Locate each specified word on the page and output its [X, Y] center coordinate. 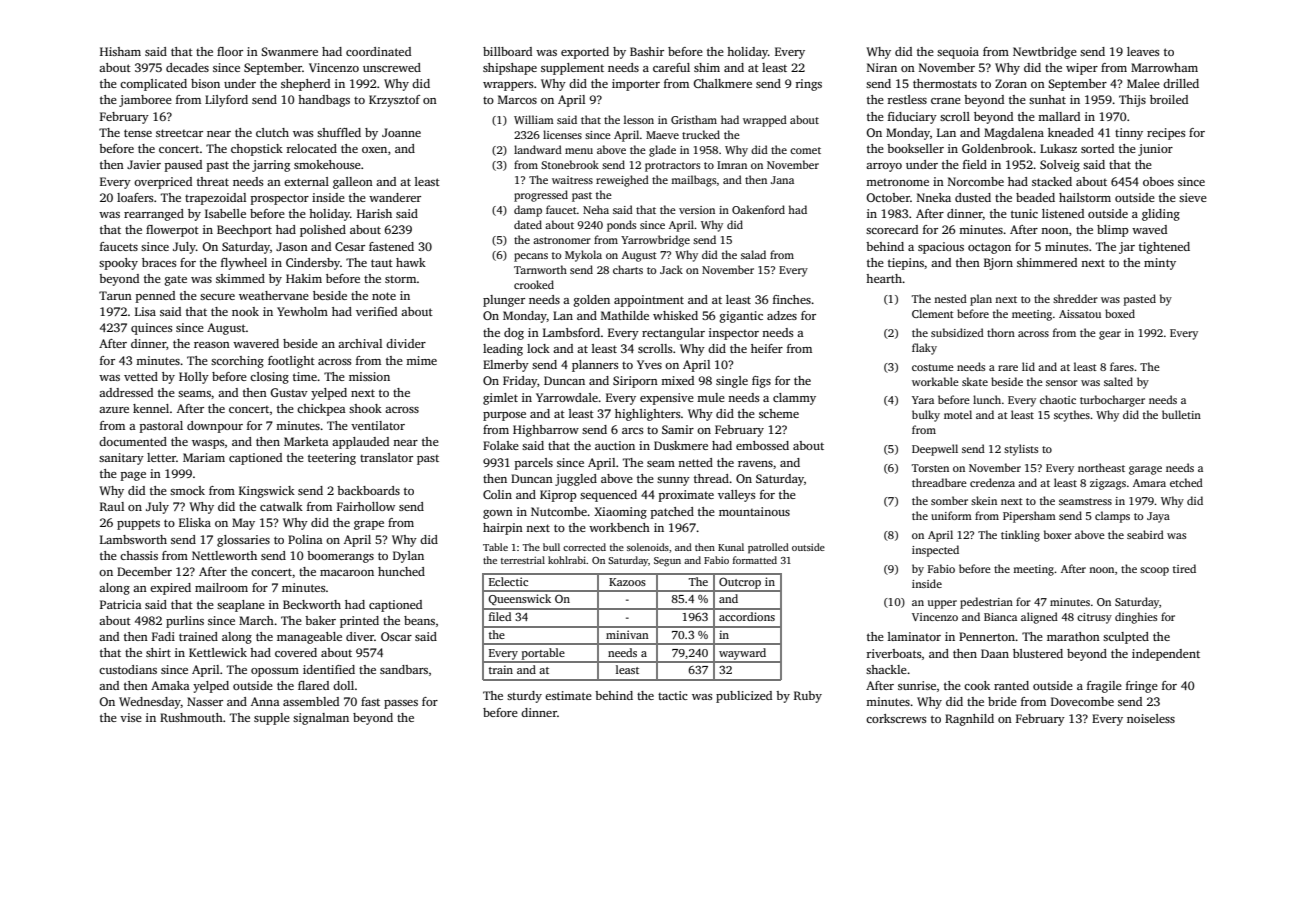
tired [1184, 568]
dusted [973, 197]
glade [662, 151]
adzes [782, 315]
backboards [368, 490]
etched [1186, 482]
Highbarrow [546, 431]
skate [975, 381]
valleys [736, 496]
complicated [153, 85]
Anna [265, 701]
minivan [627, 634]
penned [155, 297]
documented [133, 441]
